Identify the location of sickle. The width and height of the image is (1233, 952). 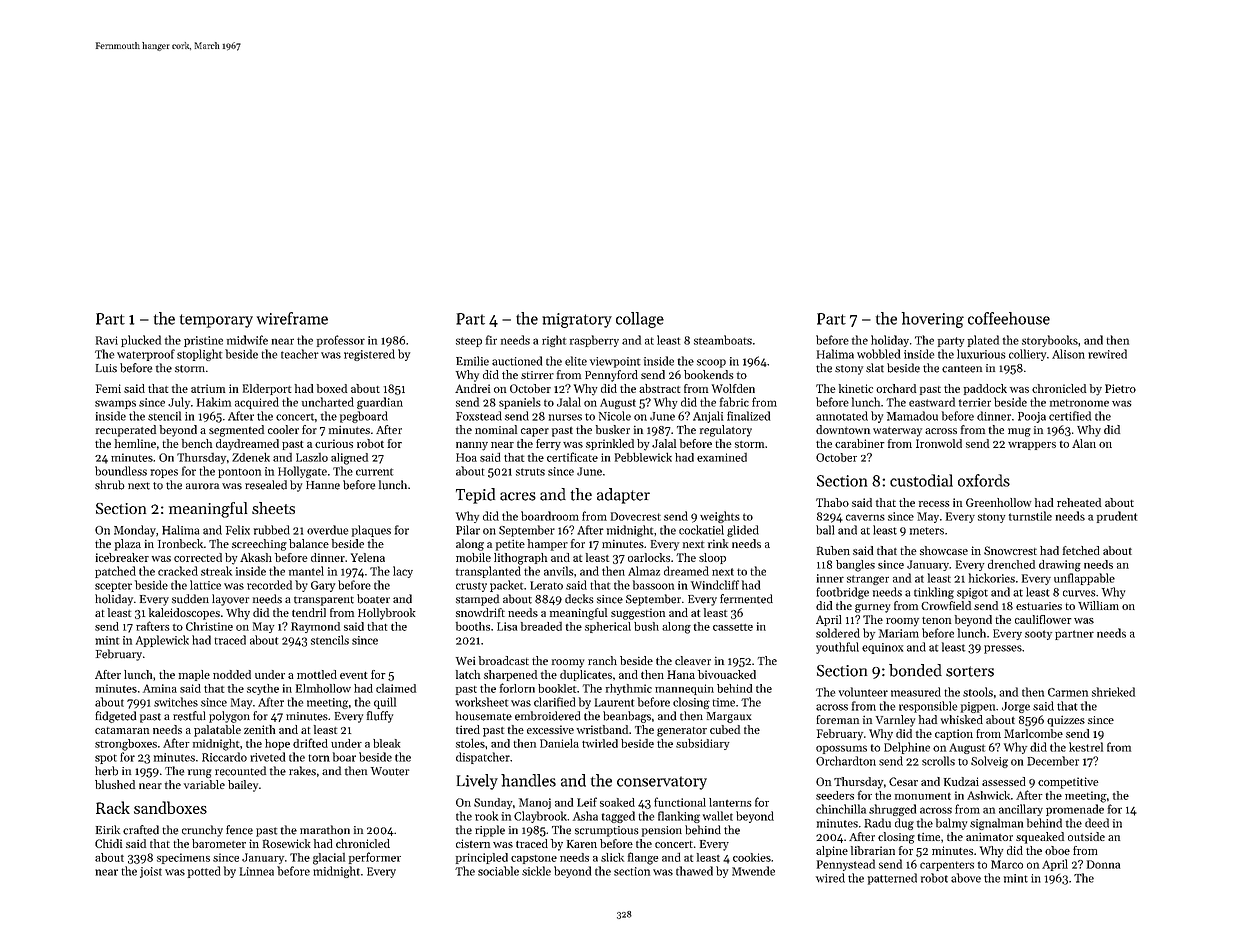
(536, 871).
